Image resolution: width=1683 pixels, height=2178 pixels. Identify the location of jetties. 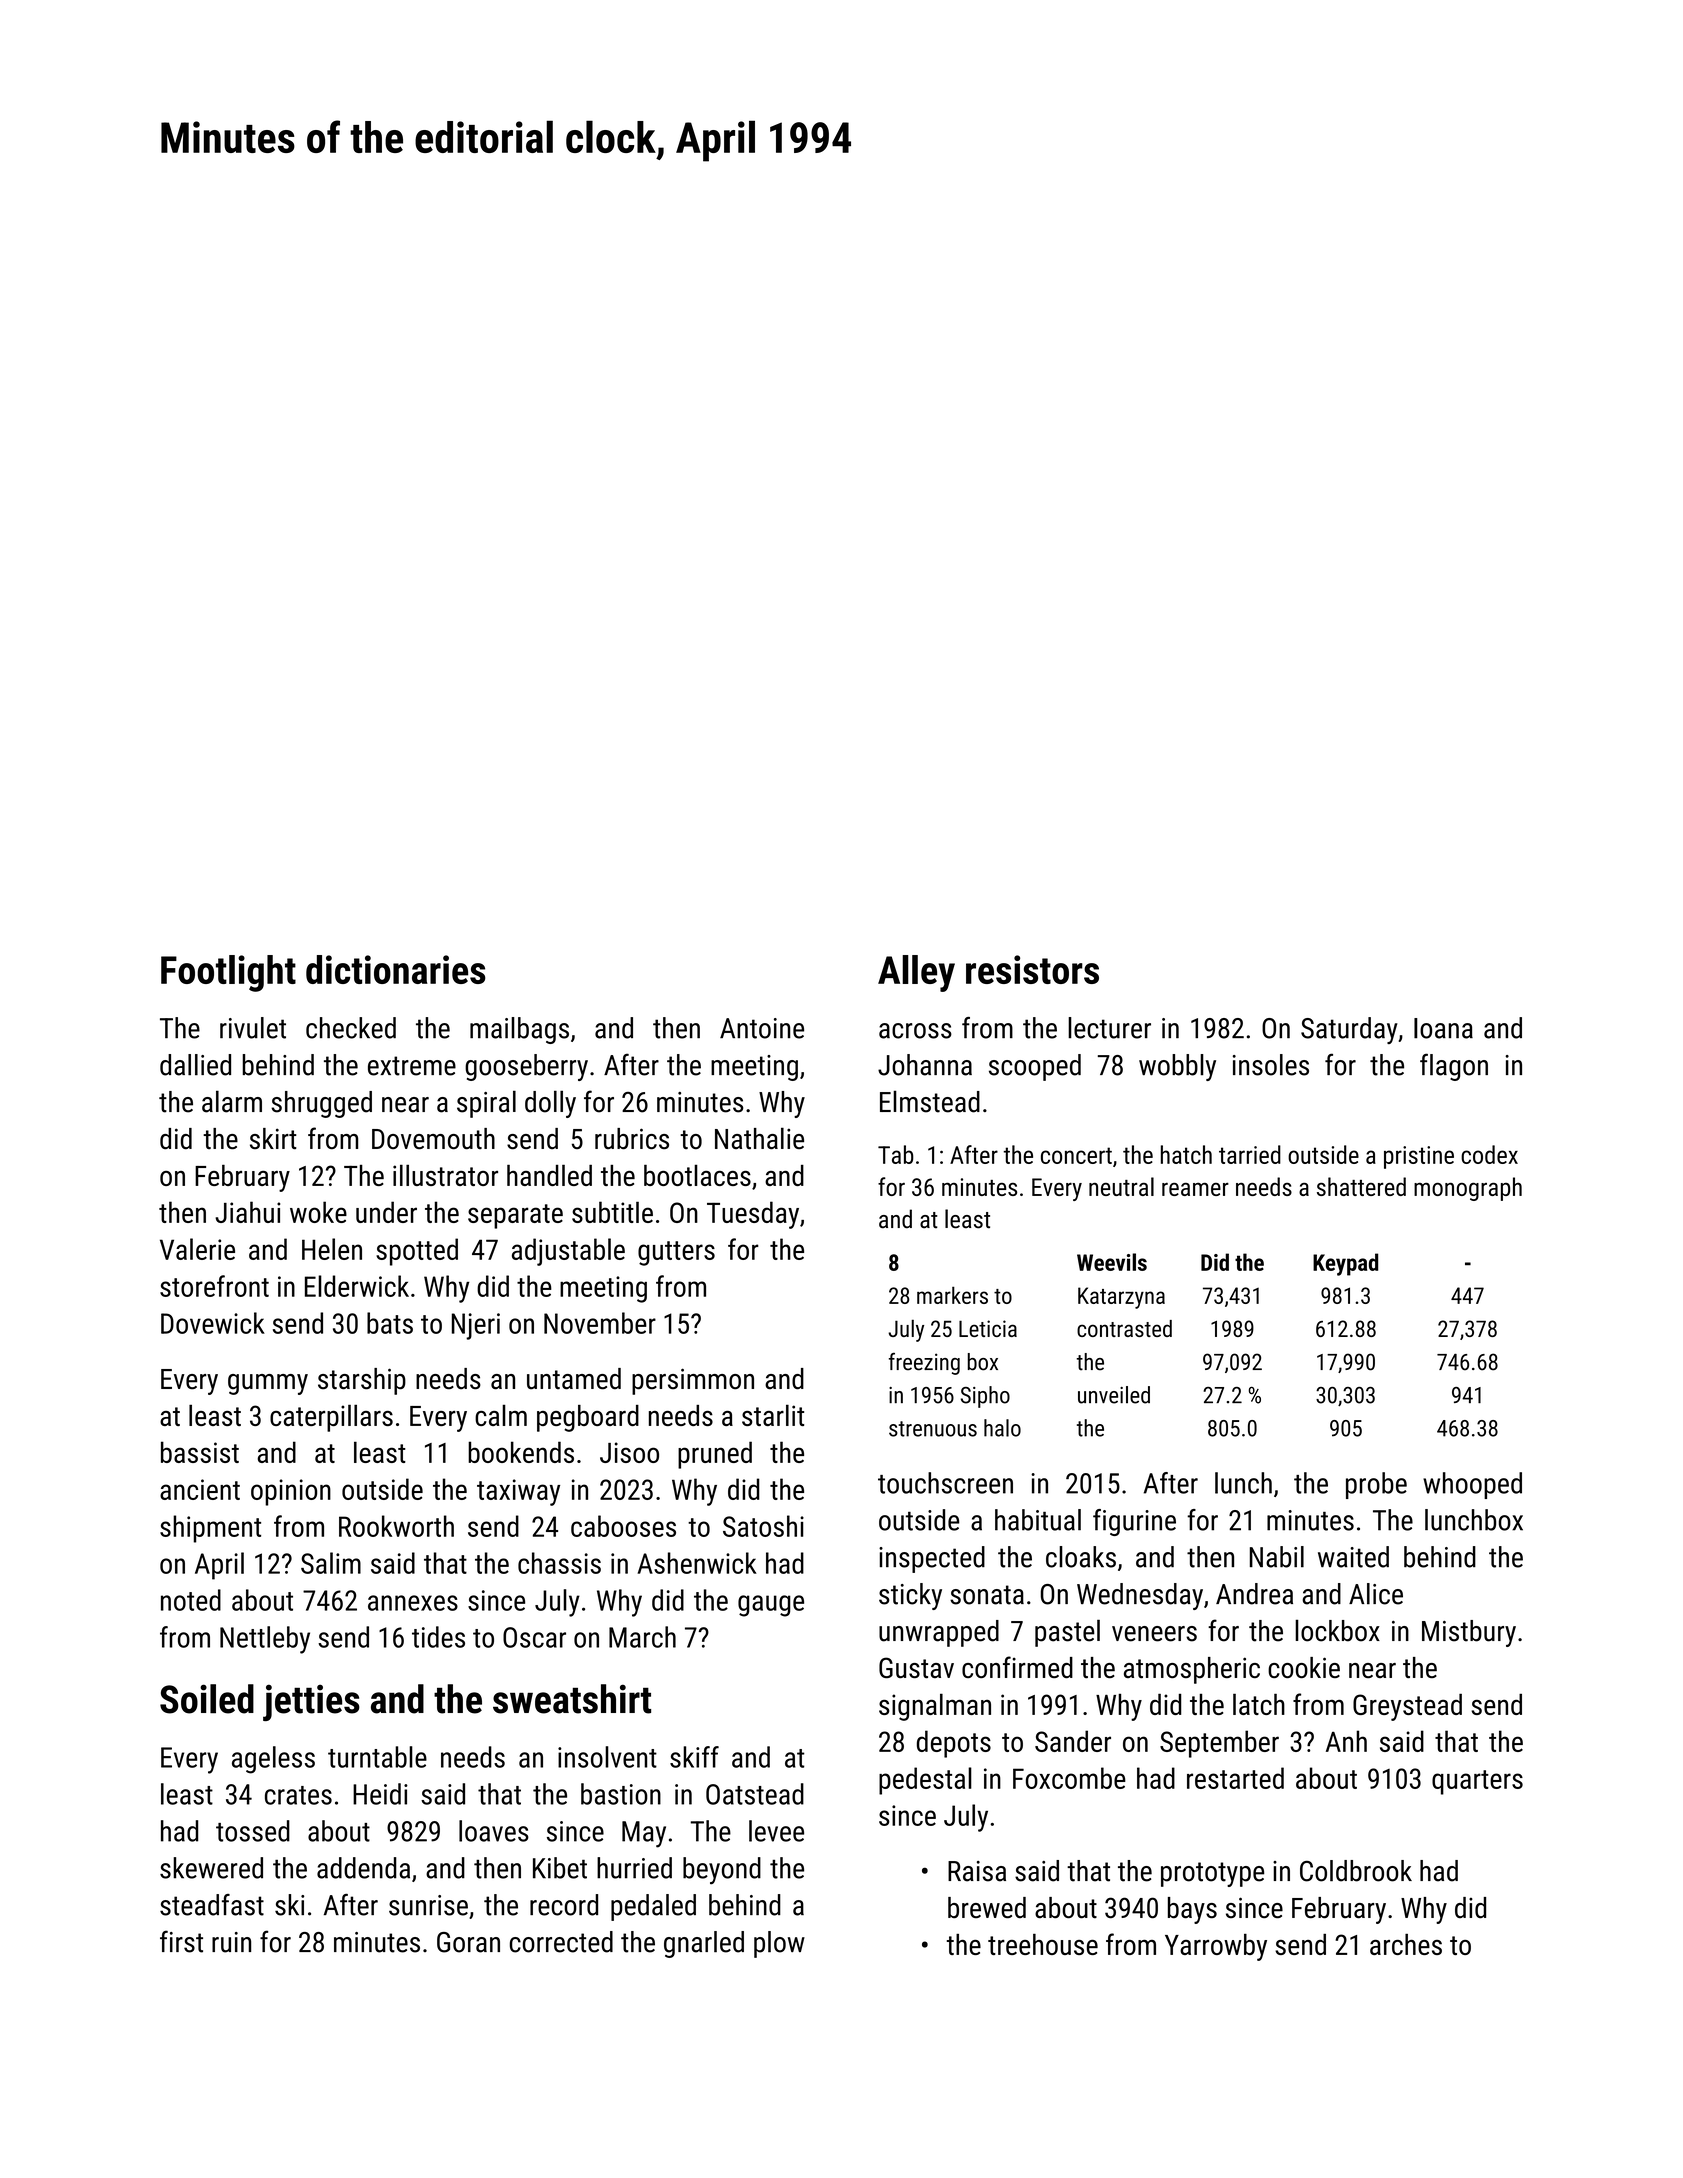
(311, 1702).
